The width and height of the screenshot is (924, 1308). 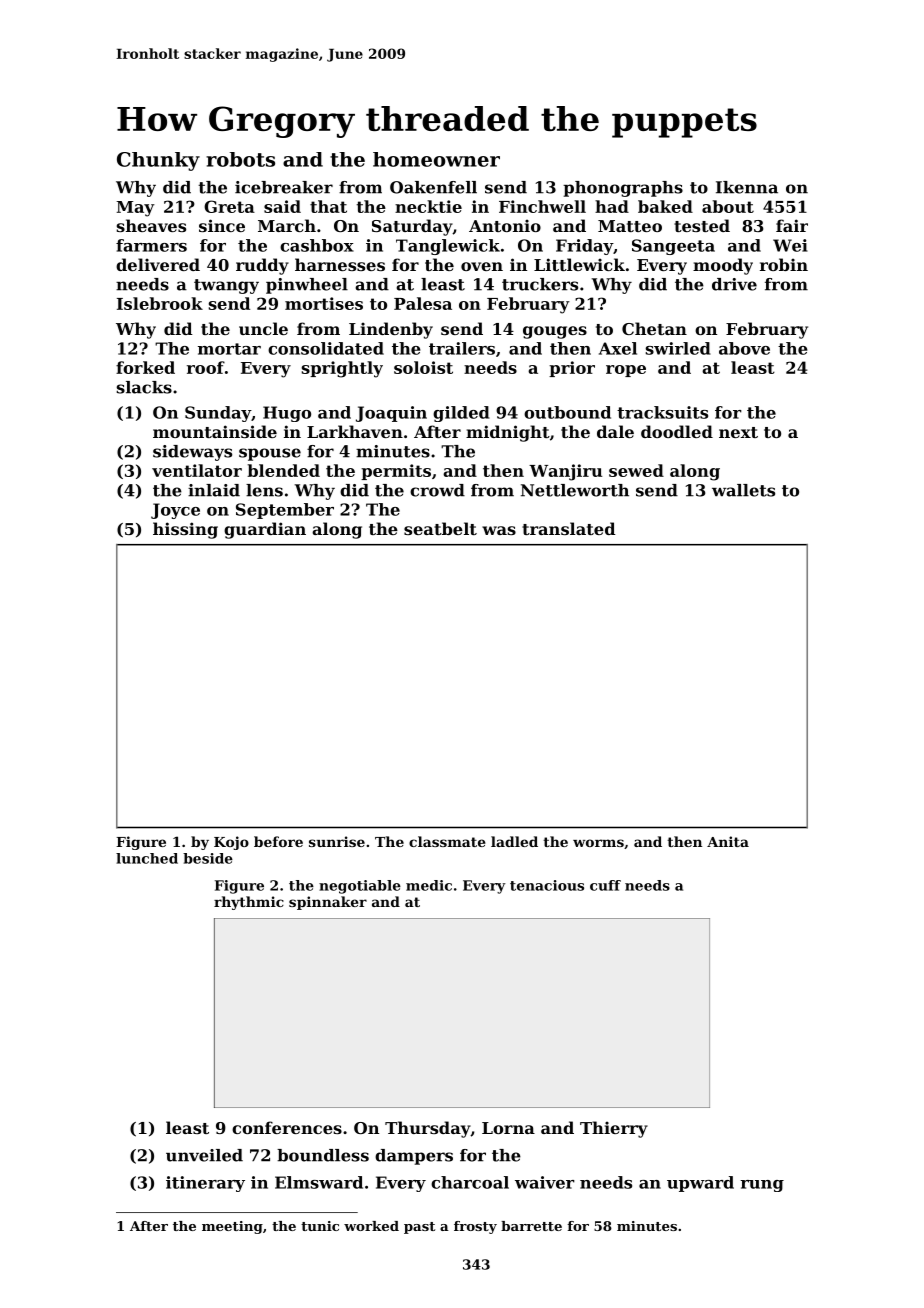 What do you see at coordinates (278, 841) in the screenshot?
I see `before` at bounding box center [278, 841].
